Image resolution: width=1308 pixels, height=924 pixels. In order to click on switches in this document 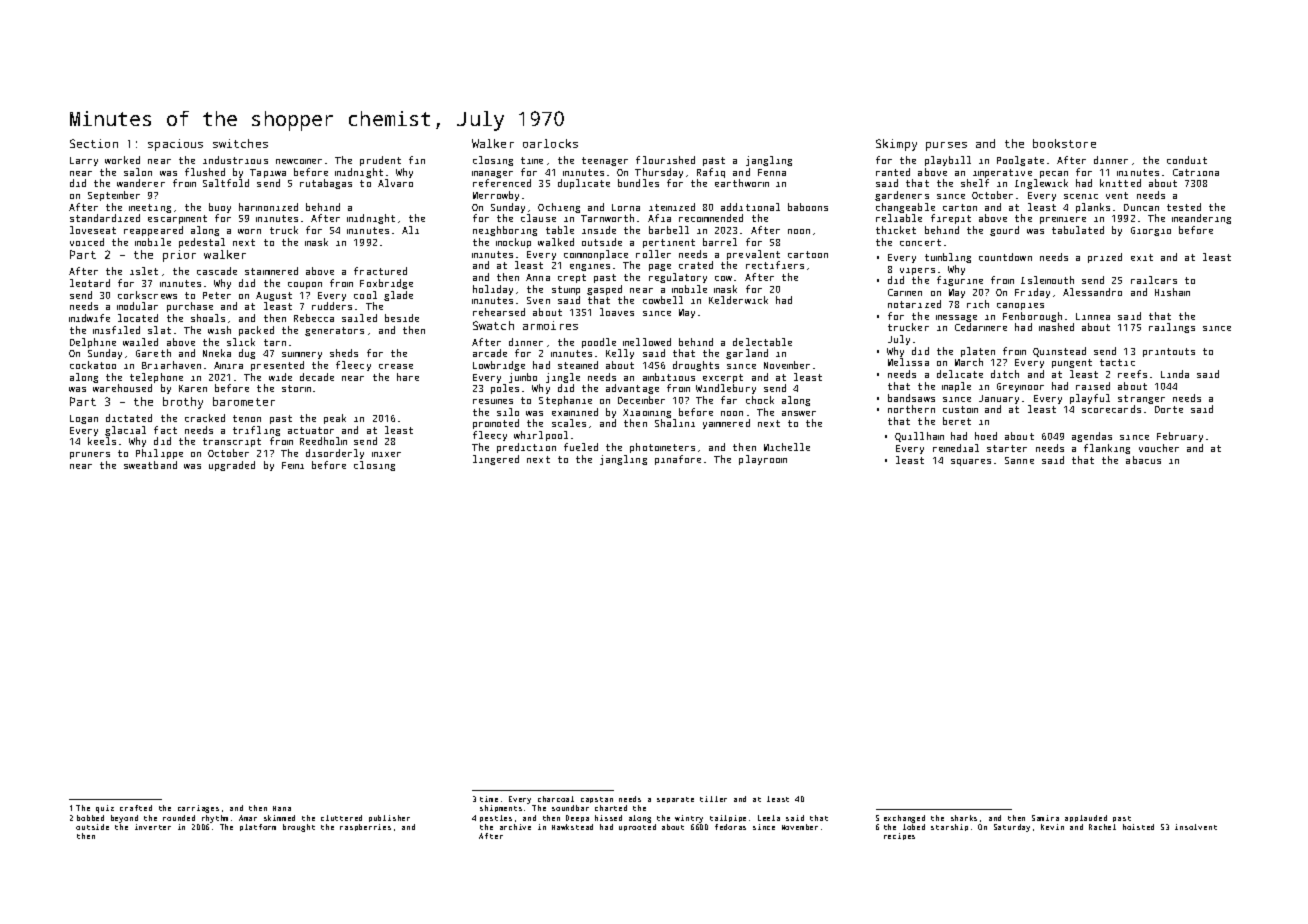, I will do `click(240, 143)`.
